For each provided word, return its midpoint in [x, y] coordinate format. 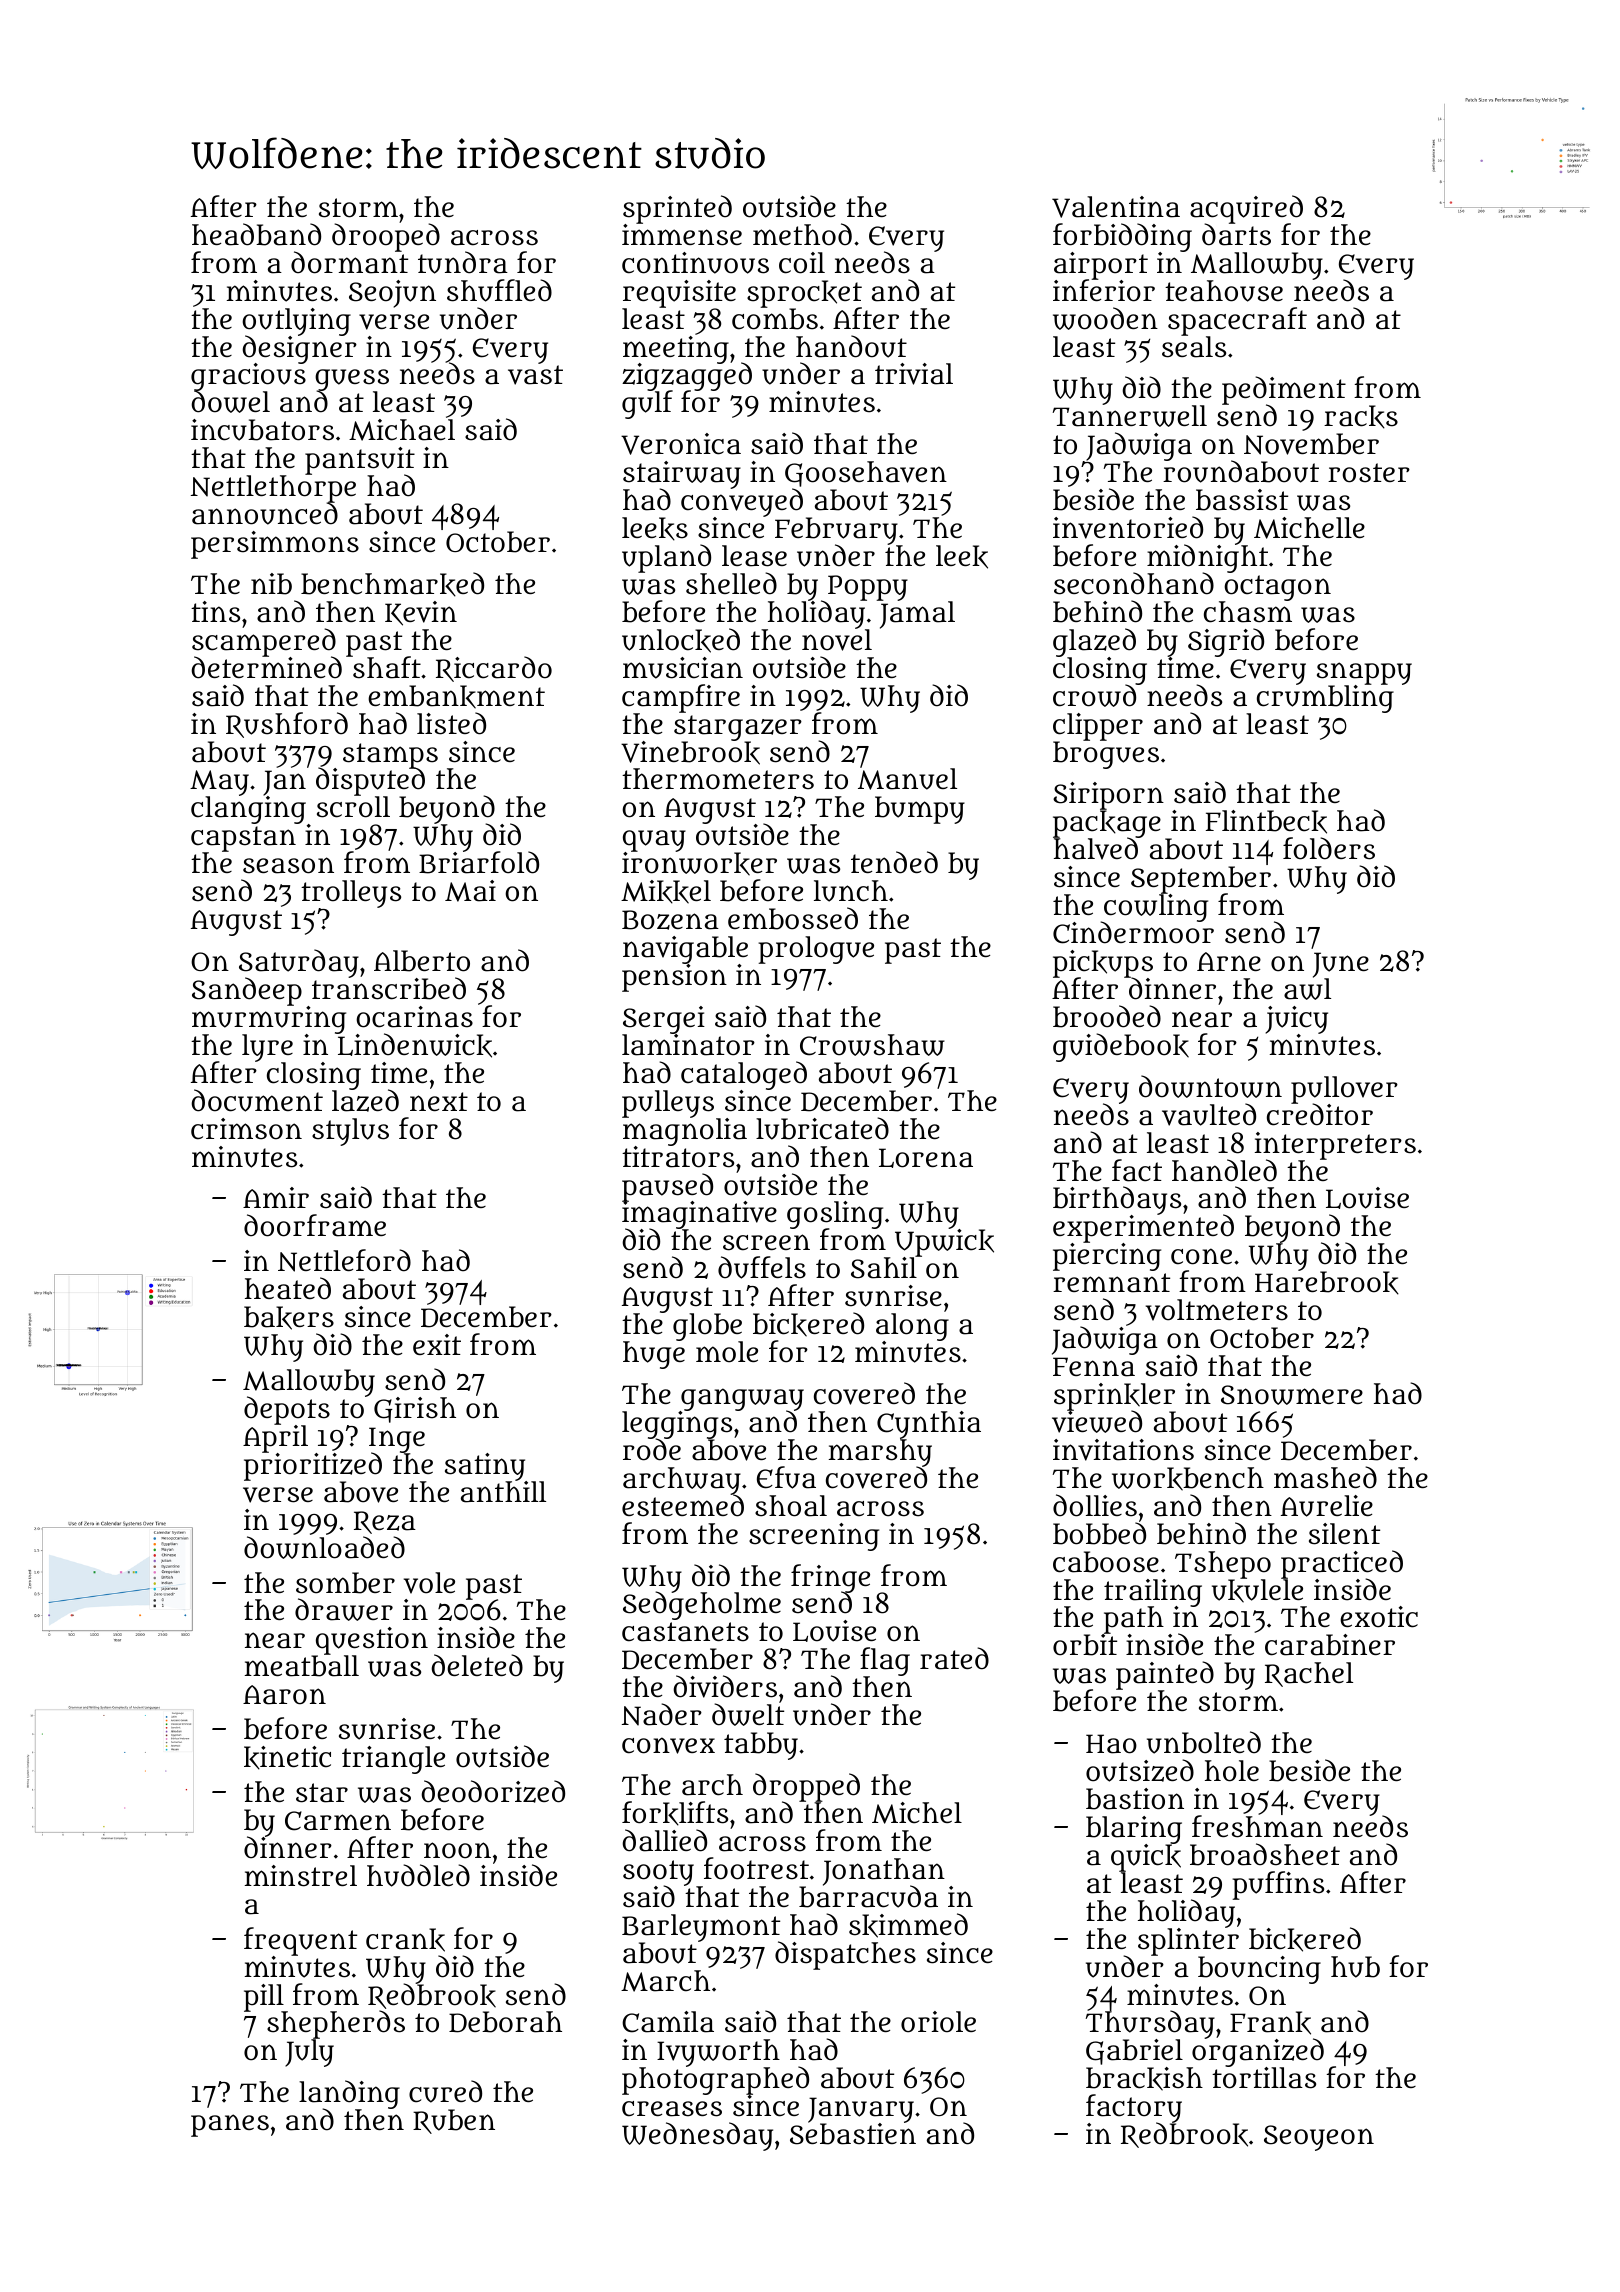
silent [1344, 1534]
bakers [289, 1318]
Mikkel [666, 892]
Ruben [454, 2121]
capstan [243, 839]
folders [1329, 848]
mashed [1325, 1477]
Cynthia [929, 1425]
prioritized [313, 1467]
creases [672, 2109]
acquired [1246, 209]
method [802, 234]
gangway [742, 1399]
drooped [386, 238]
